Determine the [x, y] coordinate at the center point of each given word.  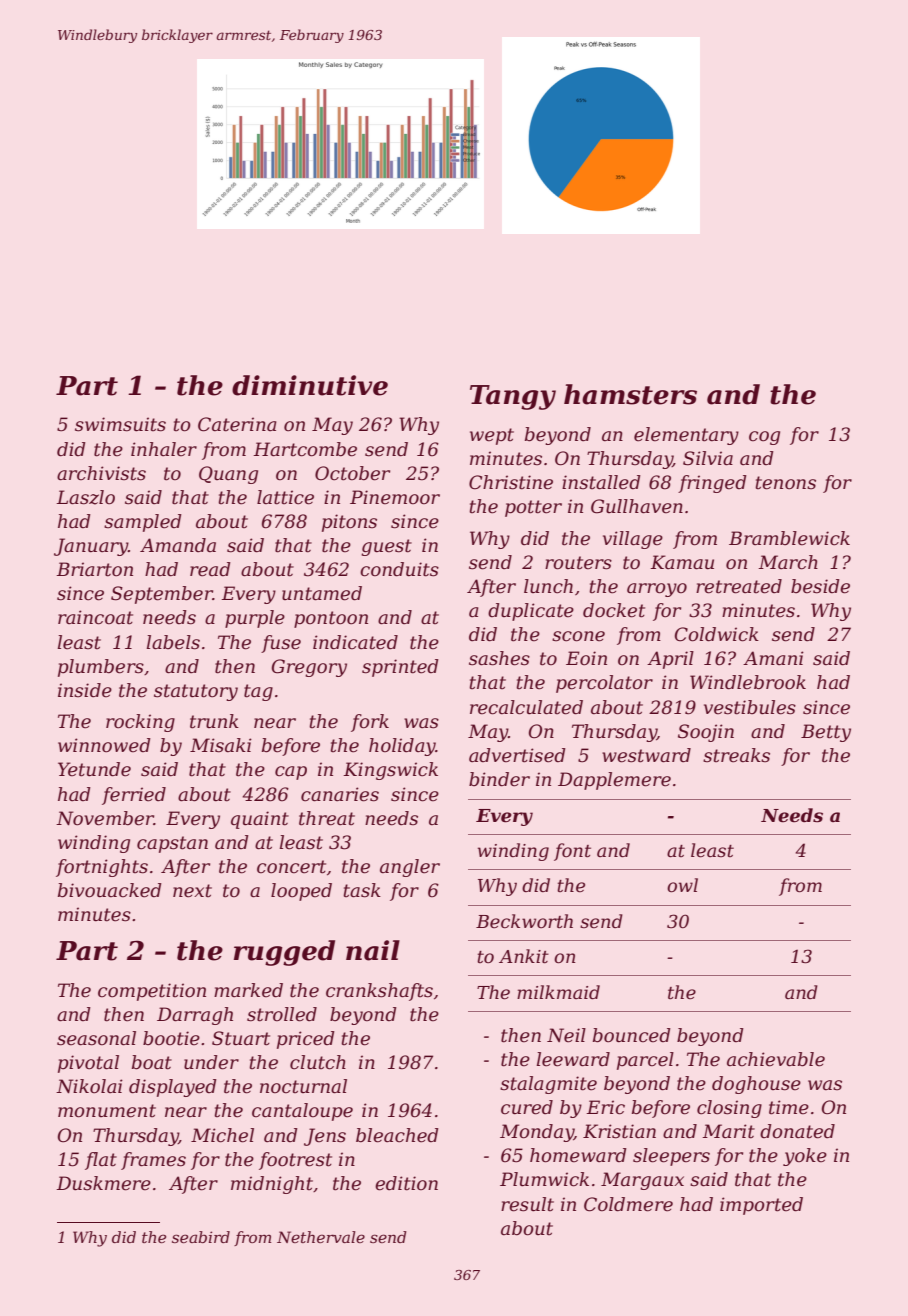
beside [820, 586]
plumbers [101, 668]
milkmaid [558, 992]
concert [291, 867]
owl [682, 885]
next [192, 891]
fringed [712, 484]
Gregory [309, 668]
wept [492, 436]
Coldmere [628, 1204]
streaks [736, 755]
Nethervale [321, 1237]
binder [499, 779]
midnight [272, 1185]
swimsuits [120, 424]
